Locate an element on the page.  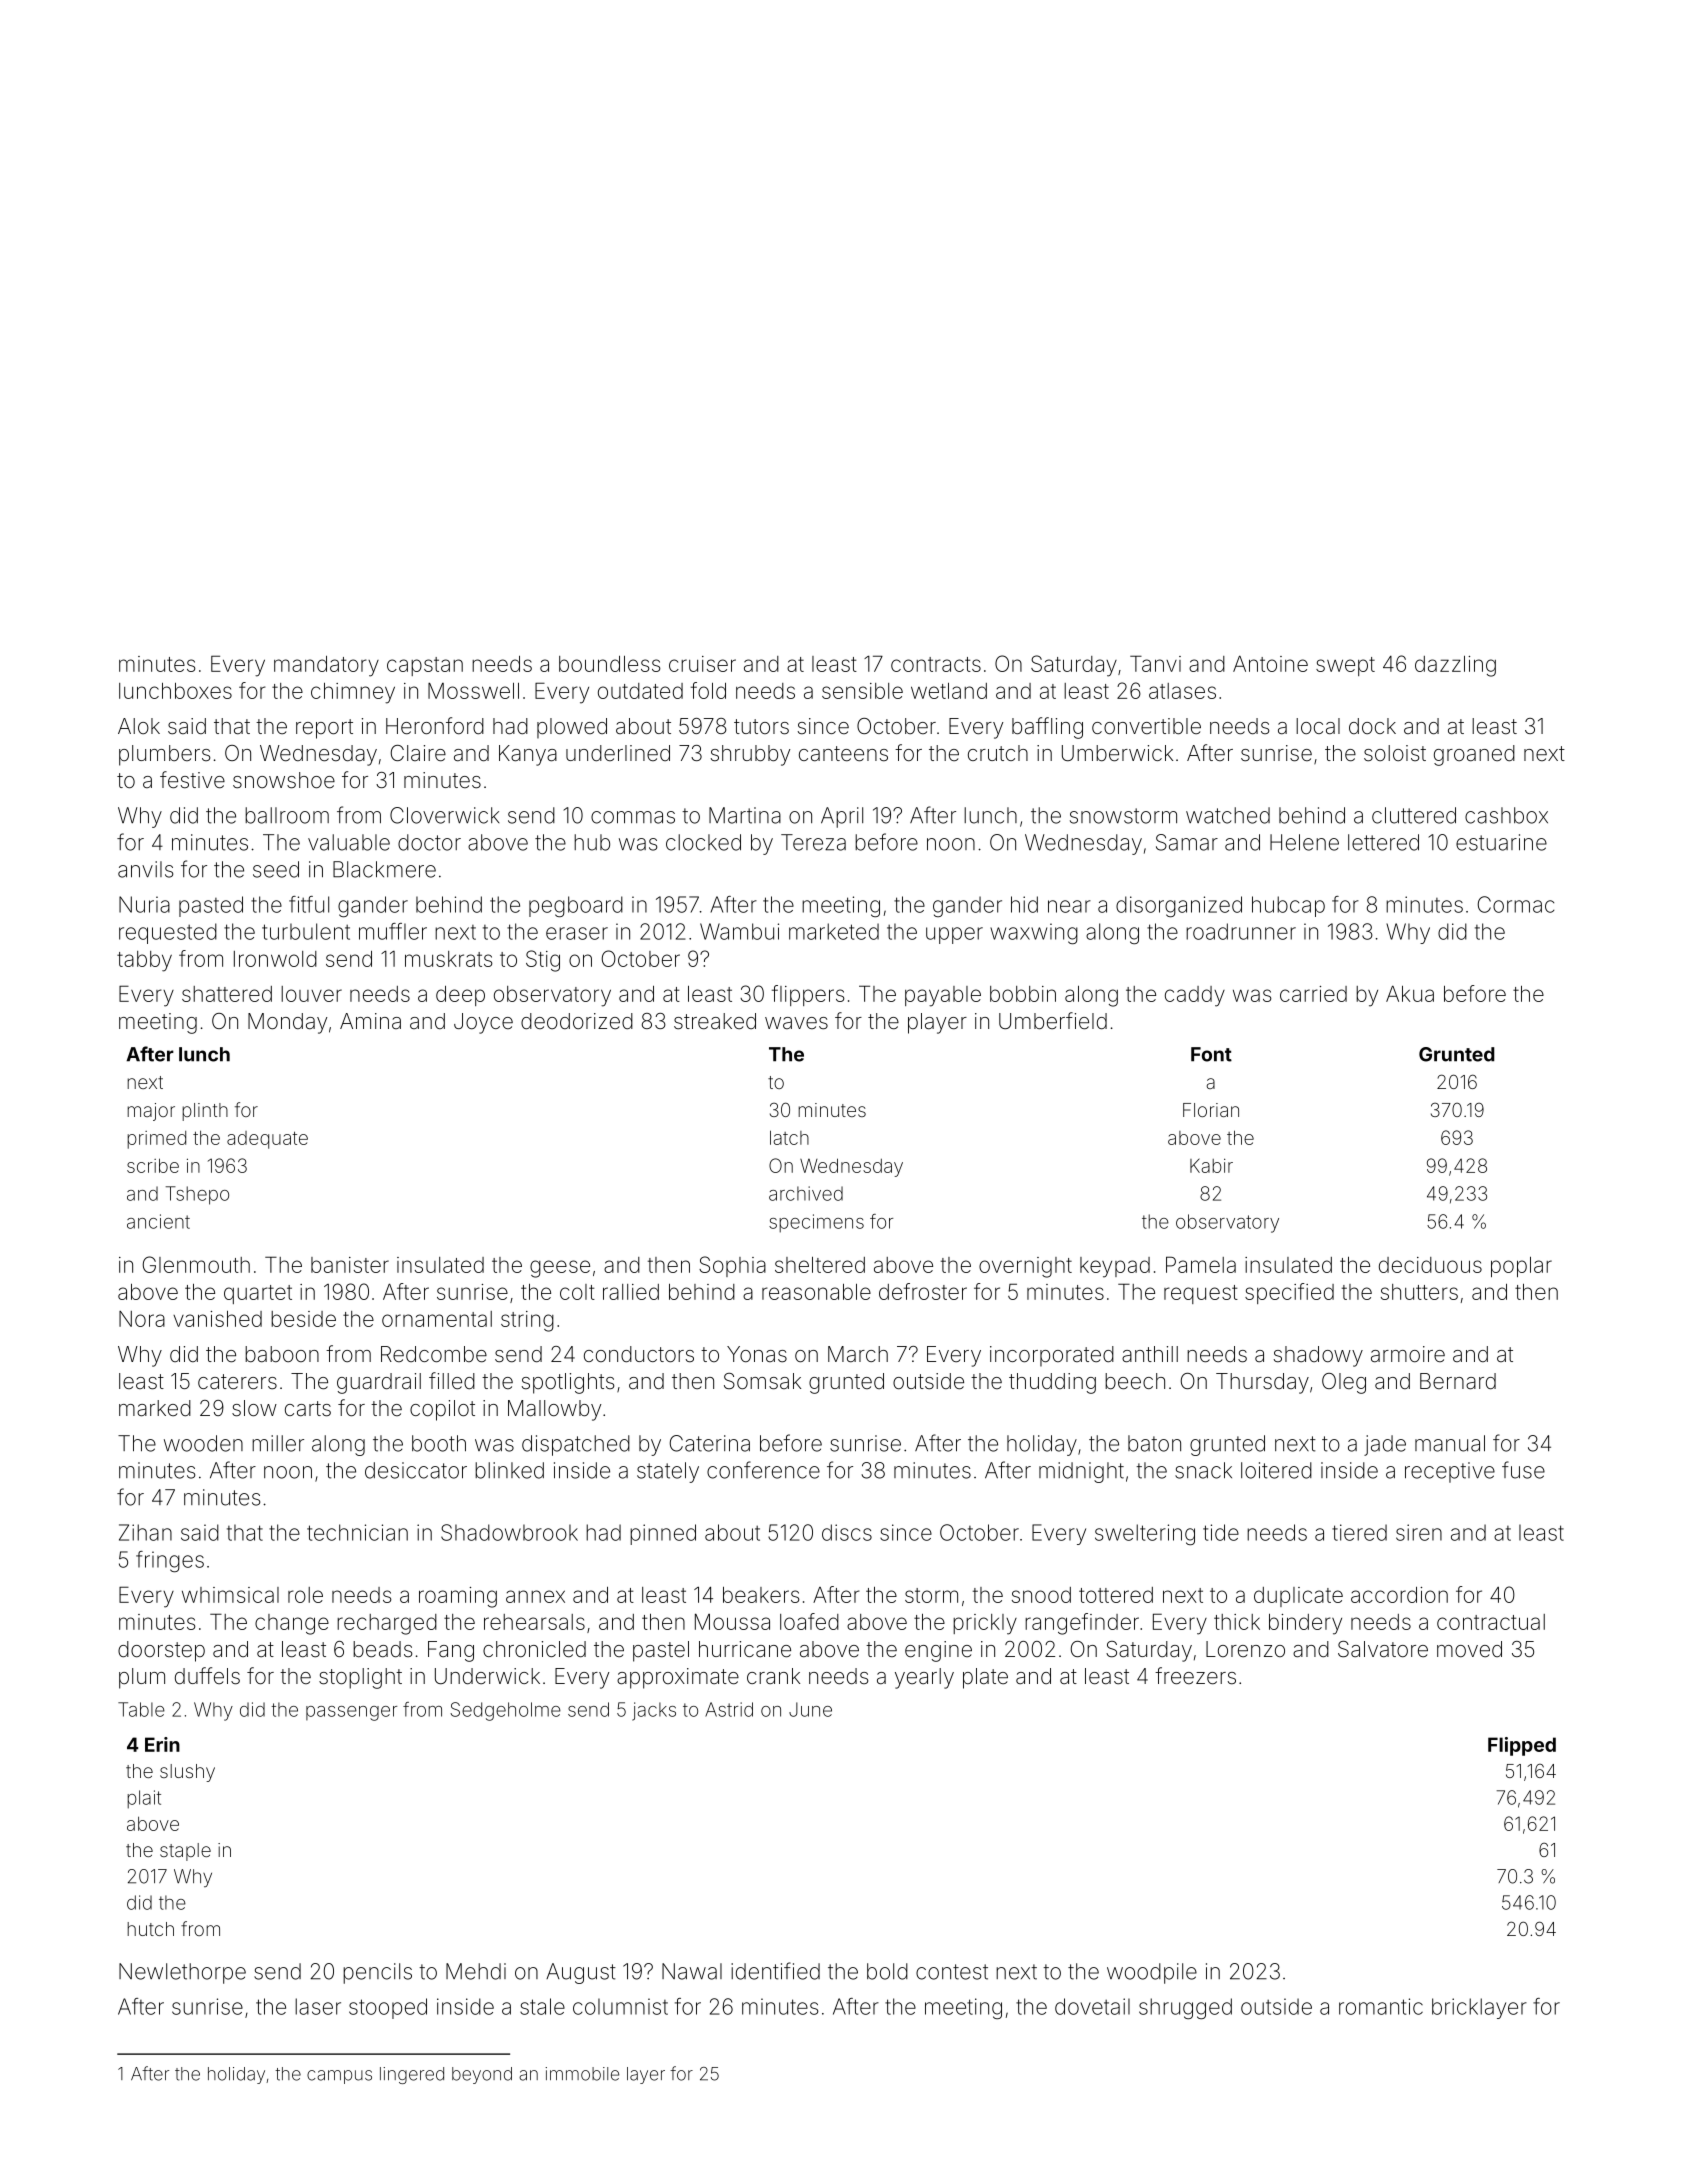
beyond is located at coordinates (482, 2075).
